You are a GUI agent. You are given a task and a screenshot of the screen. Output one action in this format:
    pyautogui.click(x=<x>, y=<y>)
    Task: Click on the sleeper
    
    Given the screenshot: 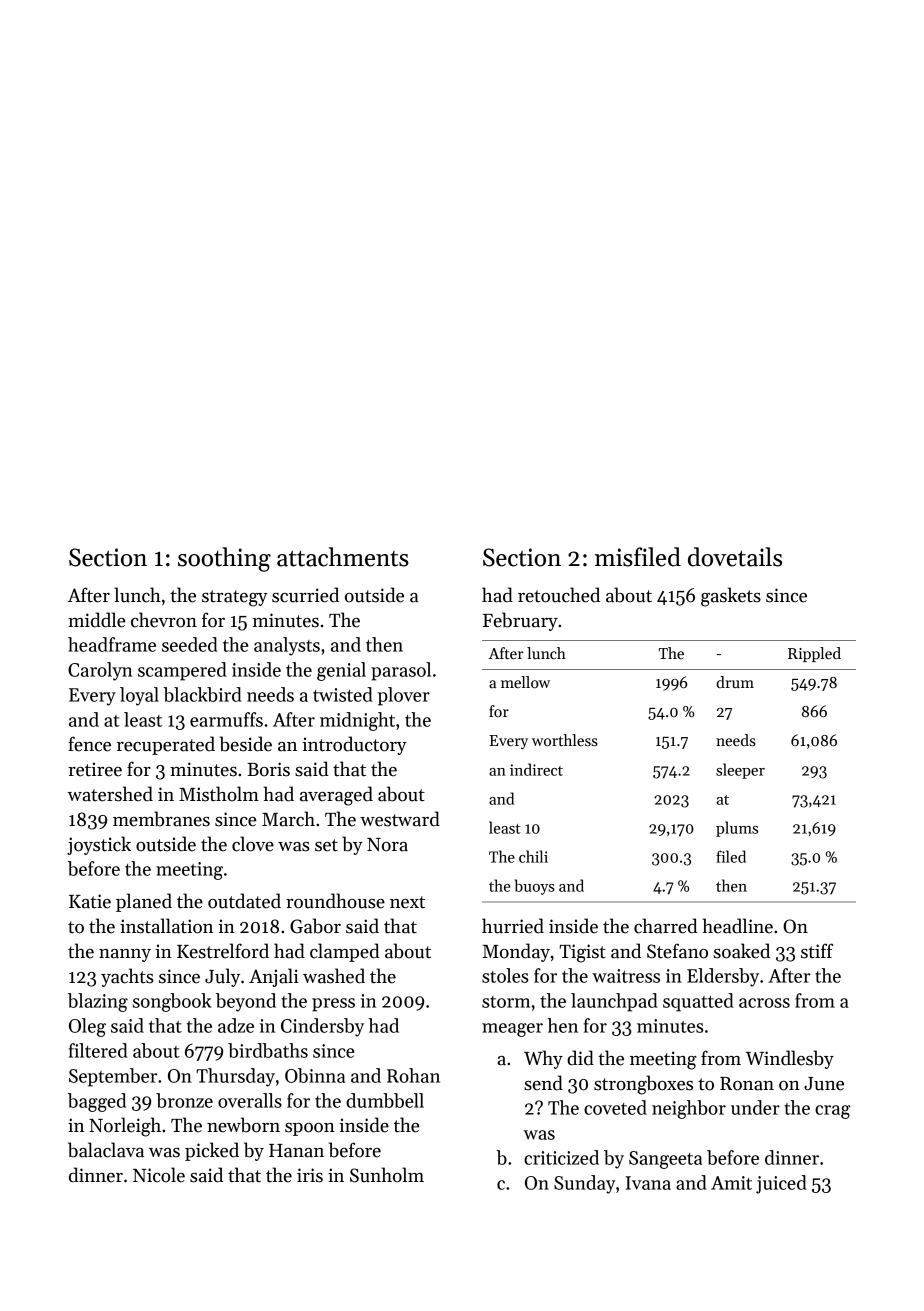 What is the action you would take?
    pyautogui.click(x=740, y=771)
